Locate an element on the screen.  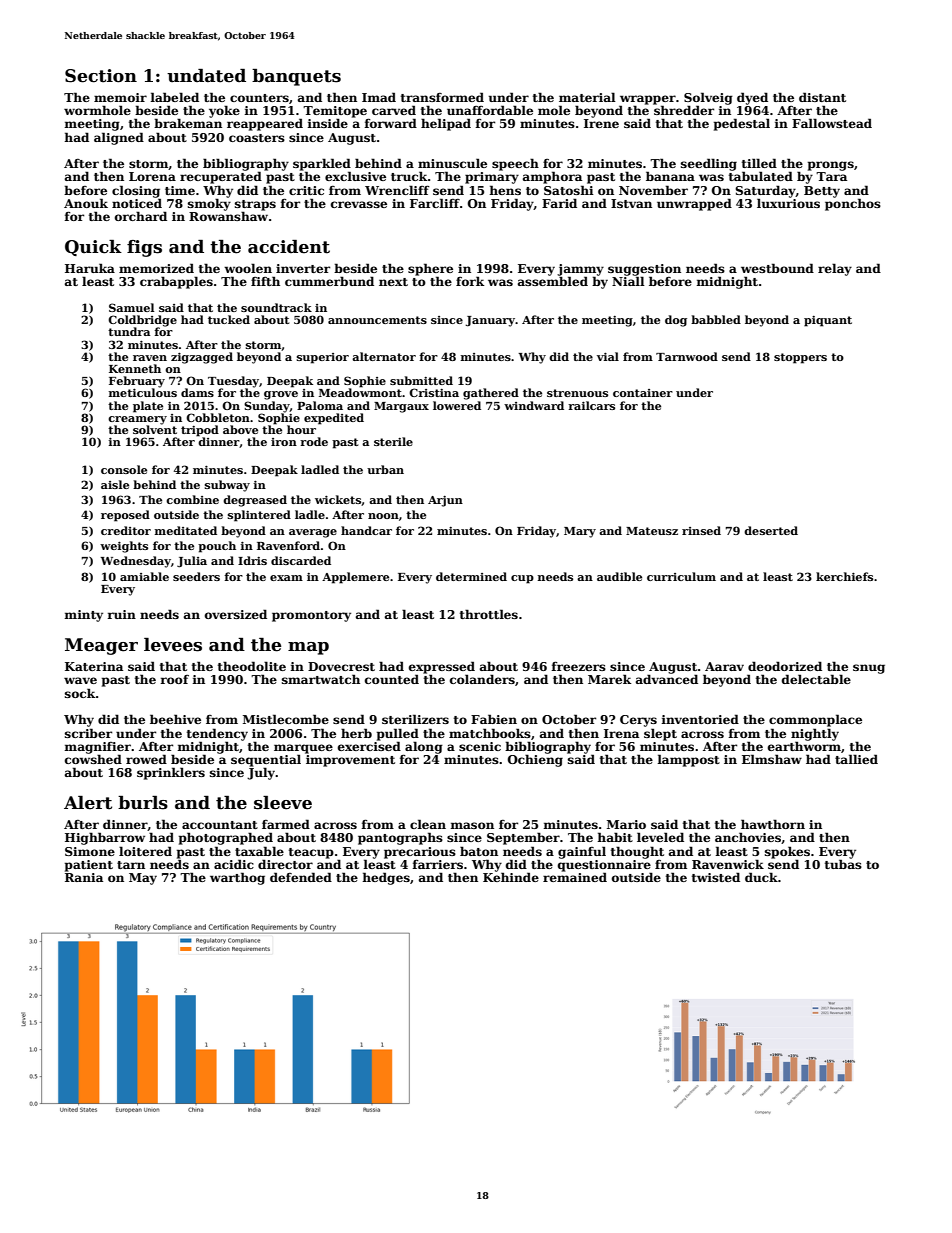
babbled is located at coordinates (716, 319).
